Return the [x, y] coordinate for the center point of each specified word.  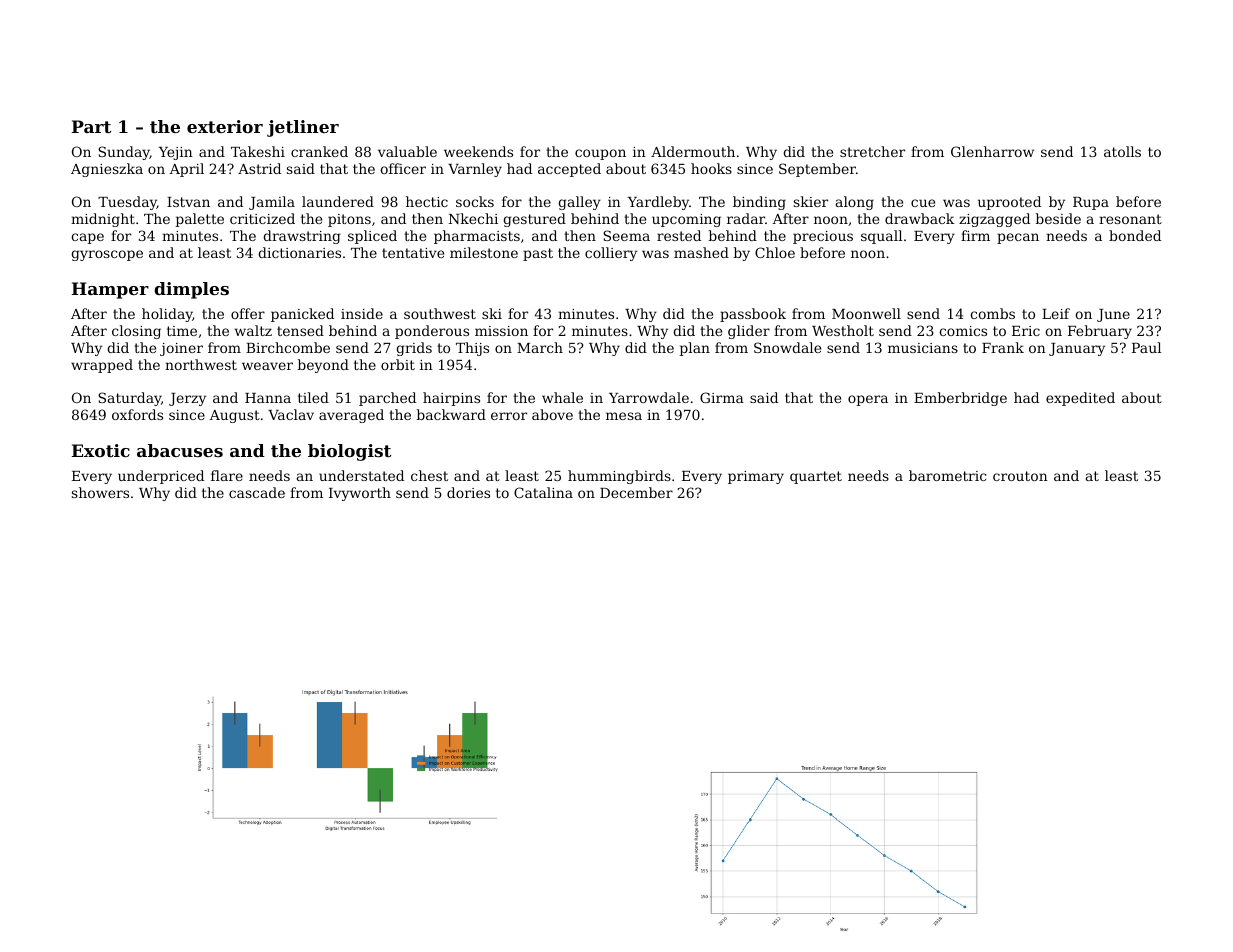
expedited [1080, 399]
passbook [753, 315]
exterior [225, 126]
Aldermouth [693, 151]
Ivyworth [360, 494]
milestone [484, 252]
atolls [1122, 151]
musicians [923, 348]
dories [468, 492]
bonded [1135, 235]
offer [248, 313]
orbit [398, 364]
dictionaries [299, 252]
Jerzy [187, 399]
